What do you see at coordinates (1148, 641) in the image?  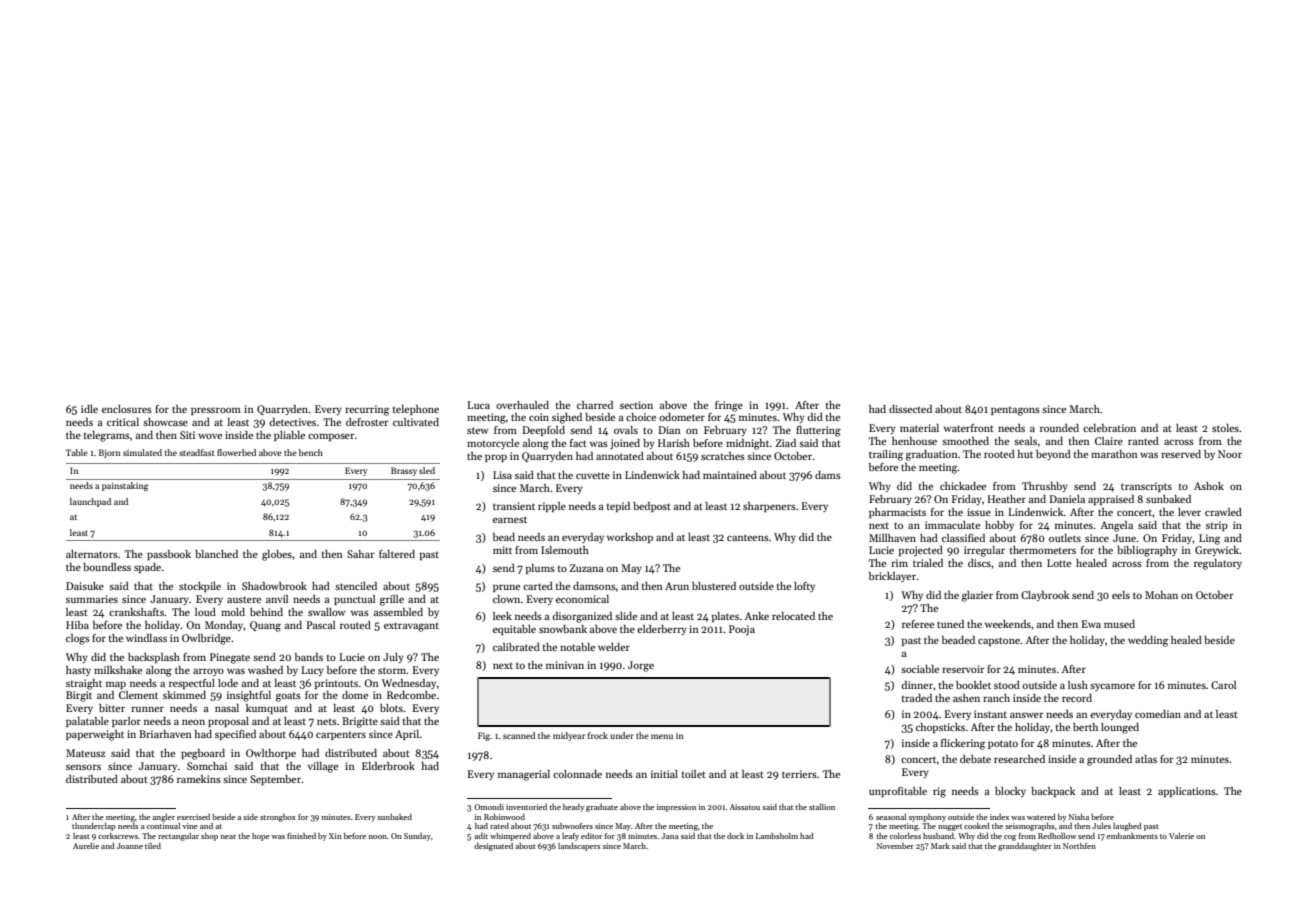 I see `wedding` at bounding box center [1148, 641].
